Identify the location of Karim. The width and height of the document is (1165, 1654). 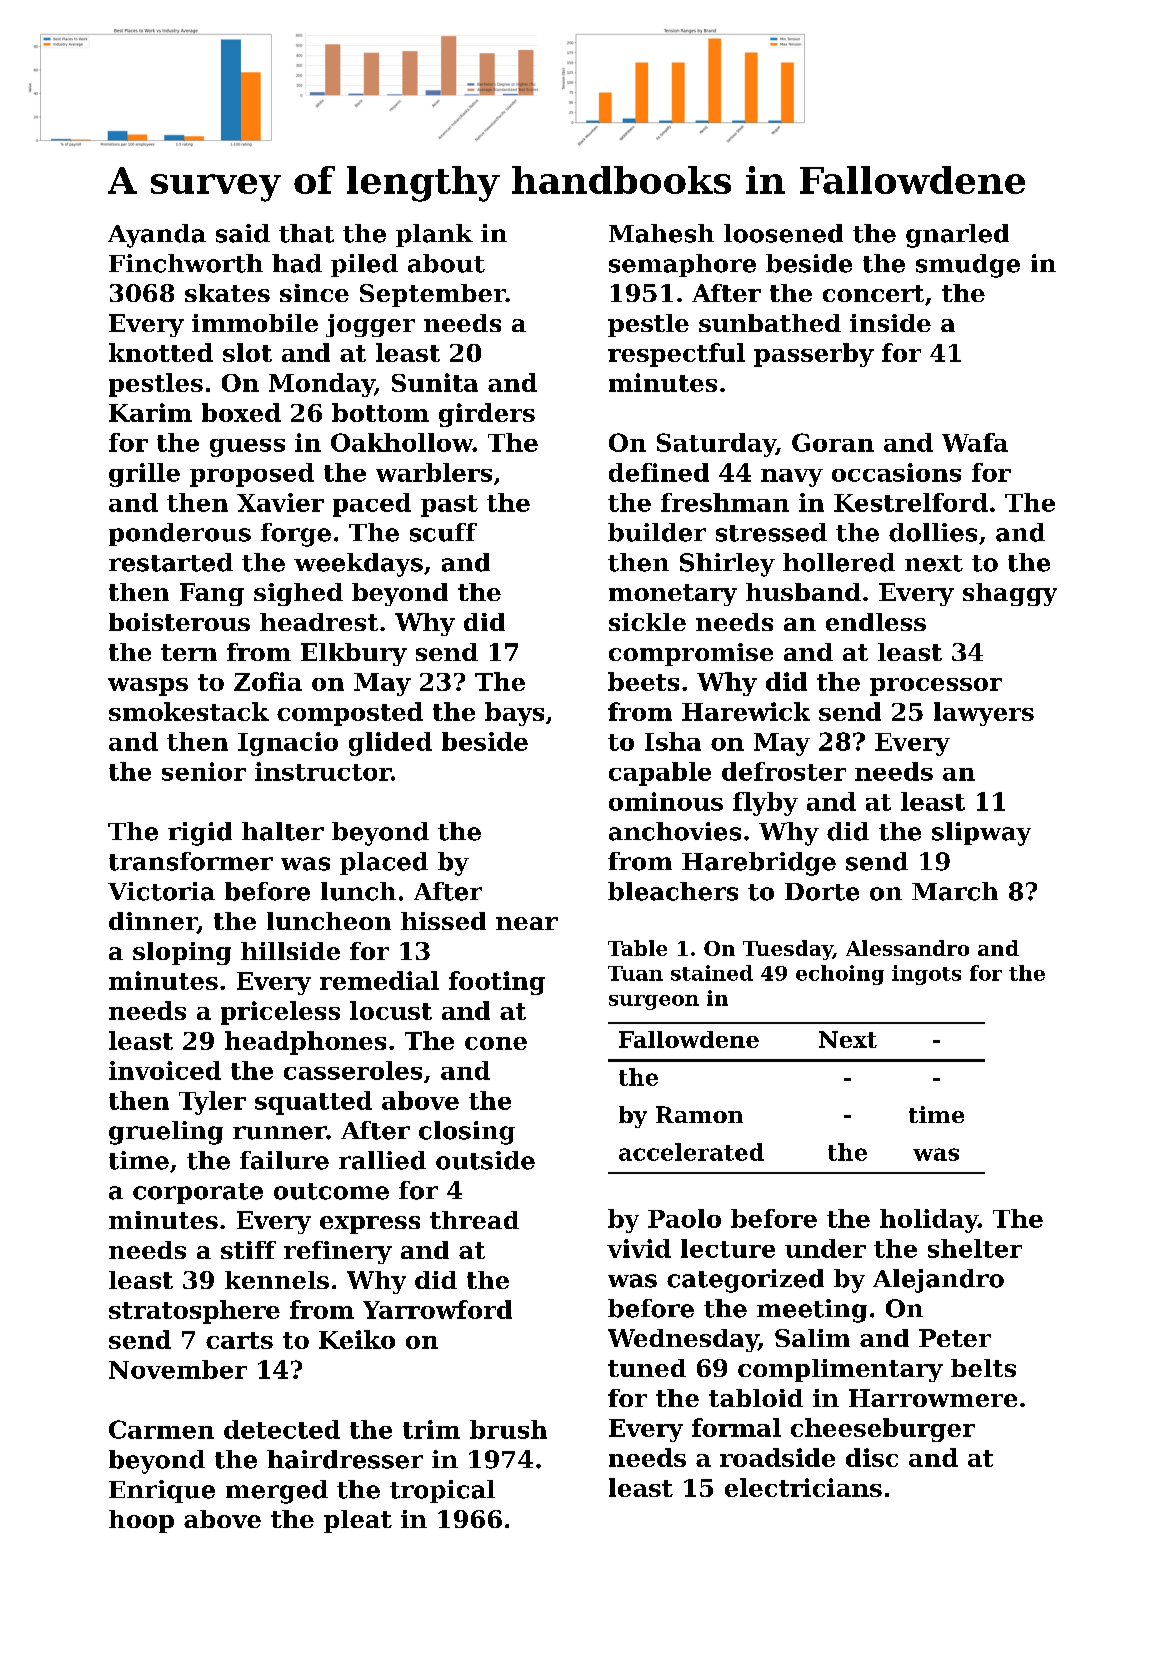
(150, 412).
